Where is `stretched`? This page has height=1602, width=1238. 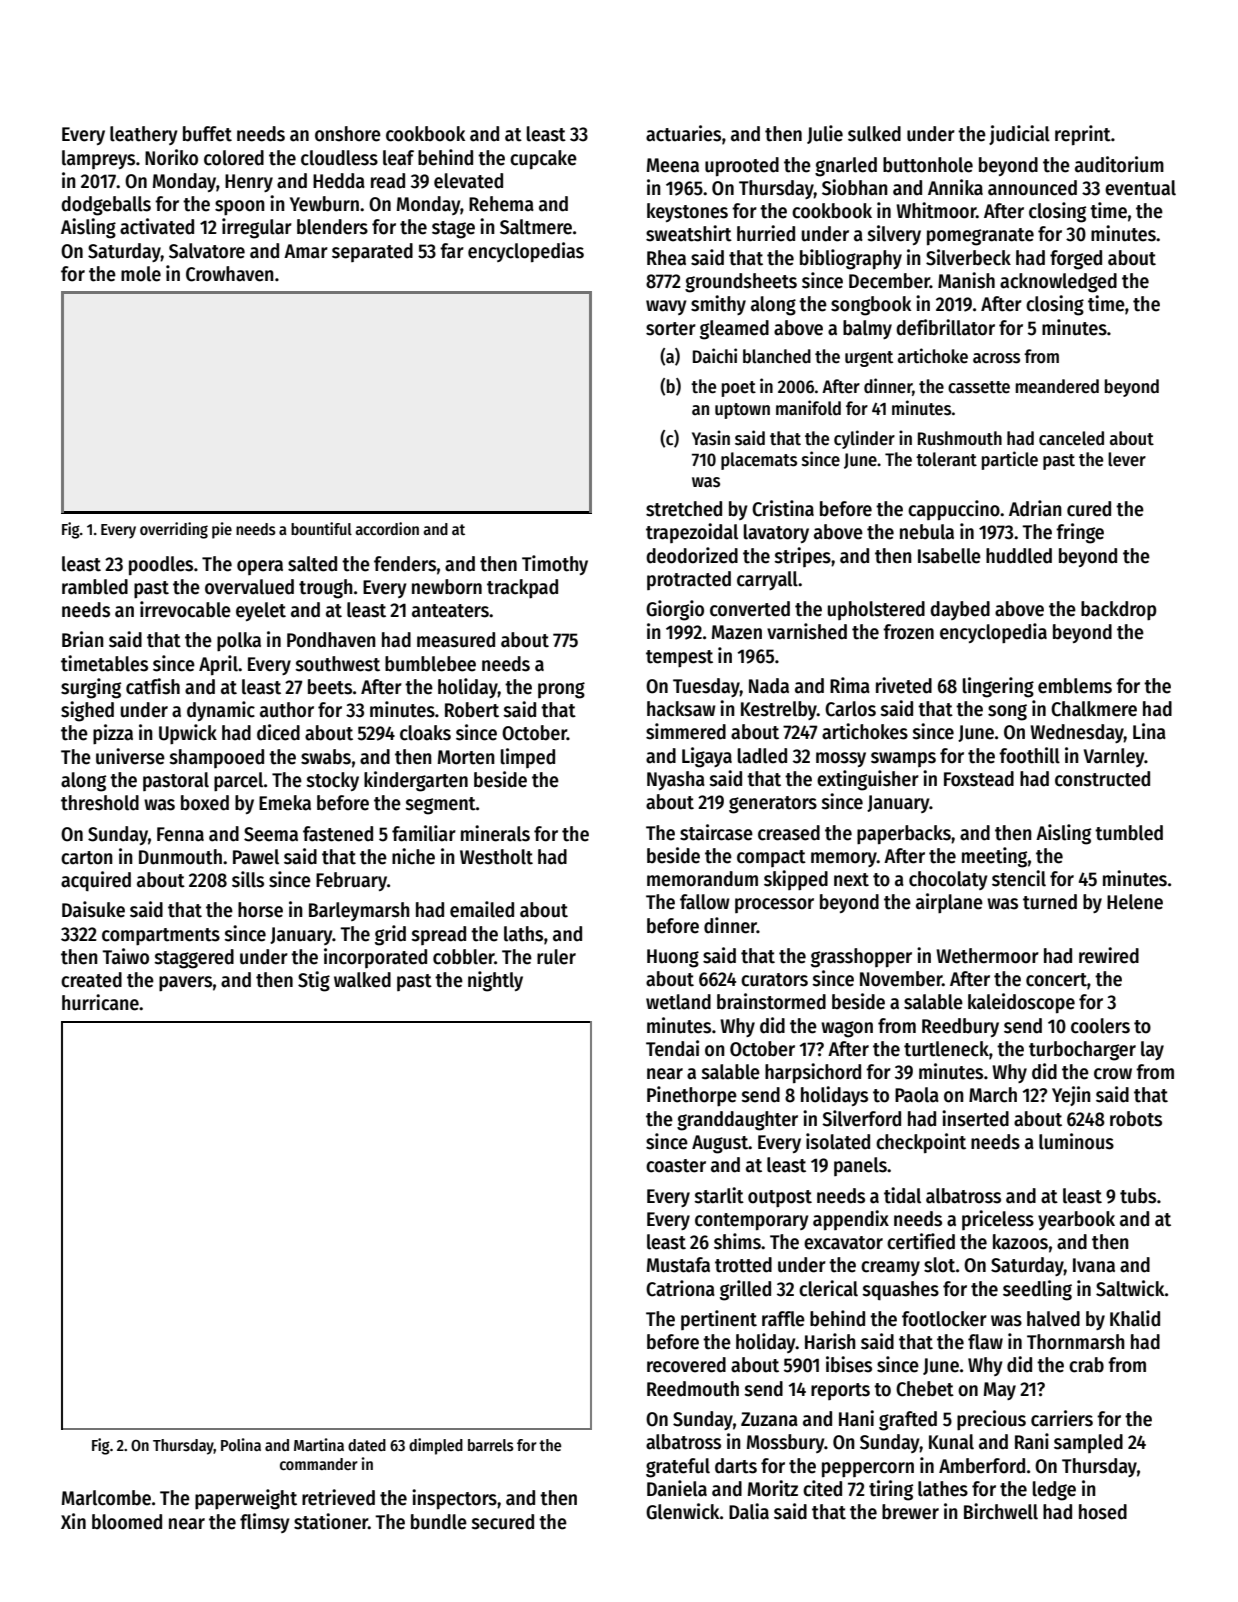
stretched is located at coordinates (684, 509).
